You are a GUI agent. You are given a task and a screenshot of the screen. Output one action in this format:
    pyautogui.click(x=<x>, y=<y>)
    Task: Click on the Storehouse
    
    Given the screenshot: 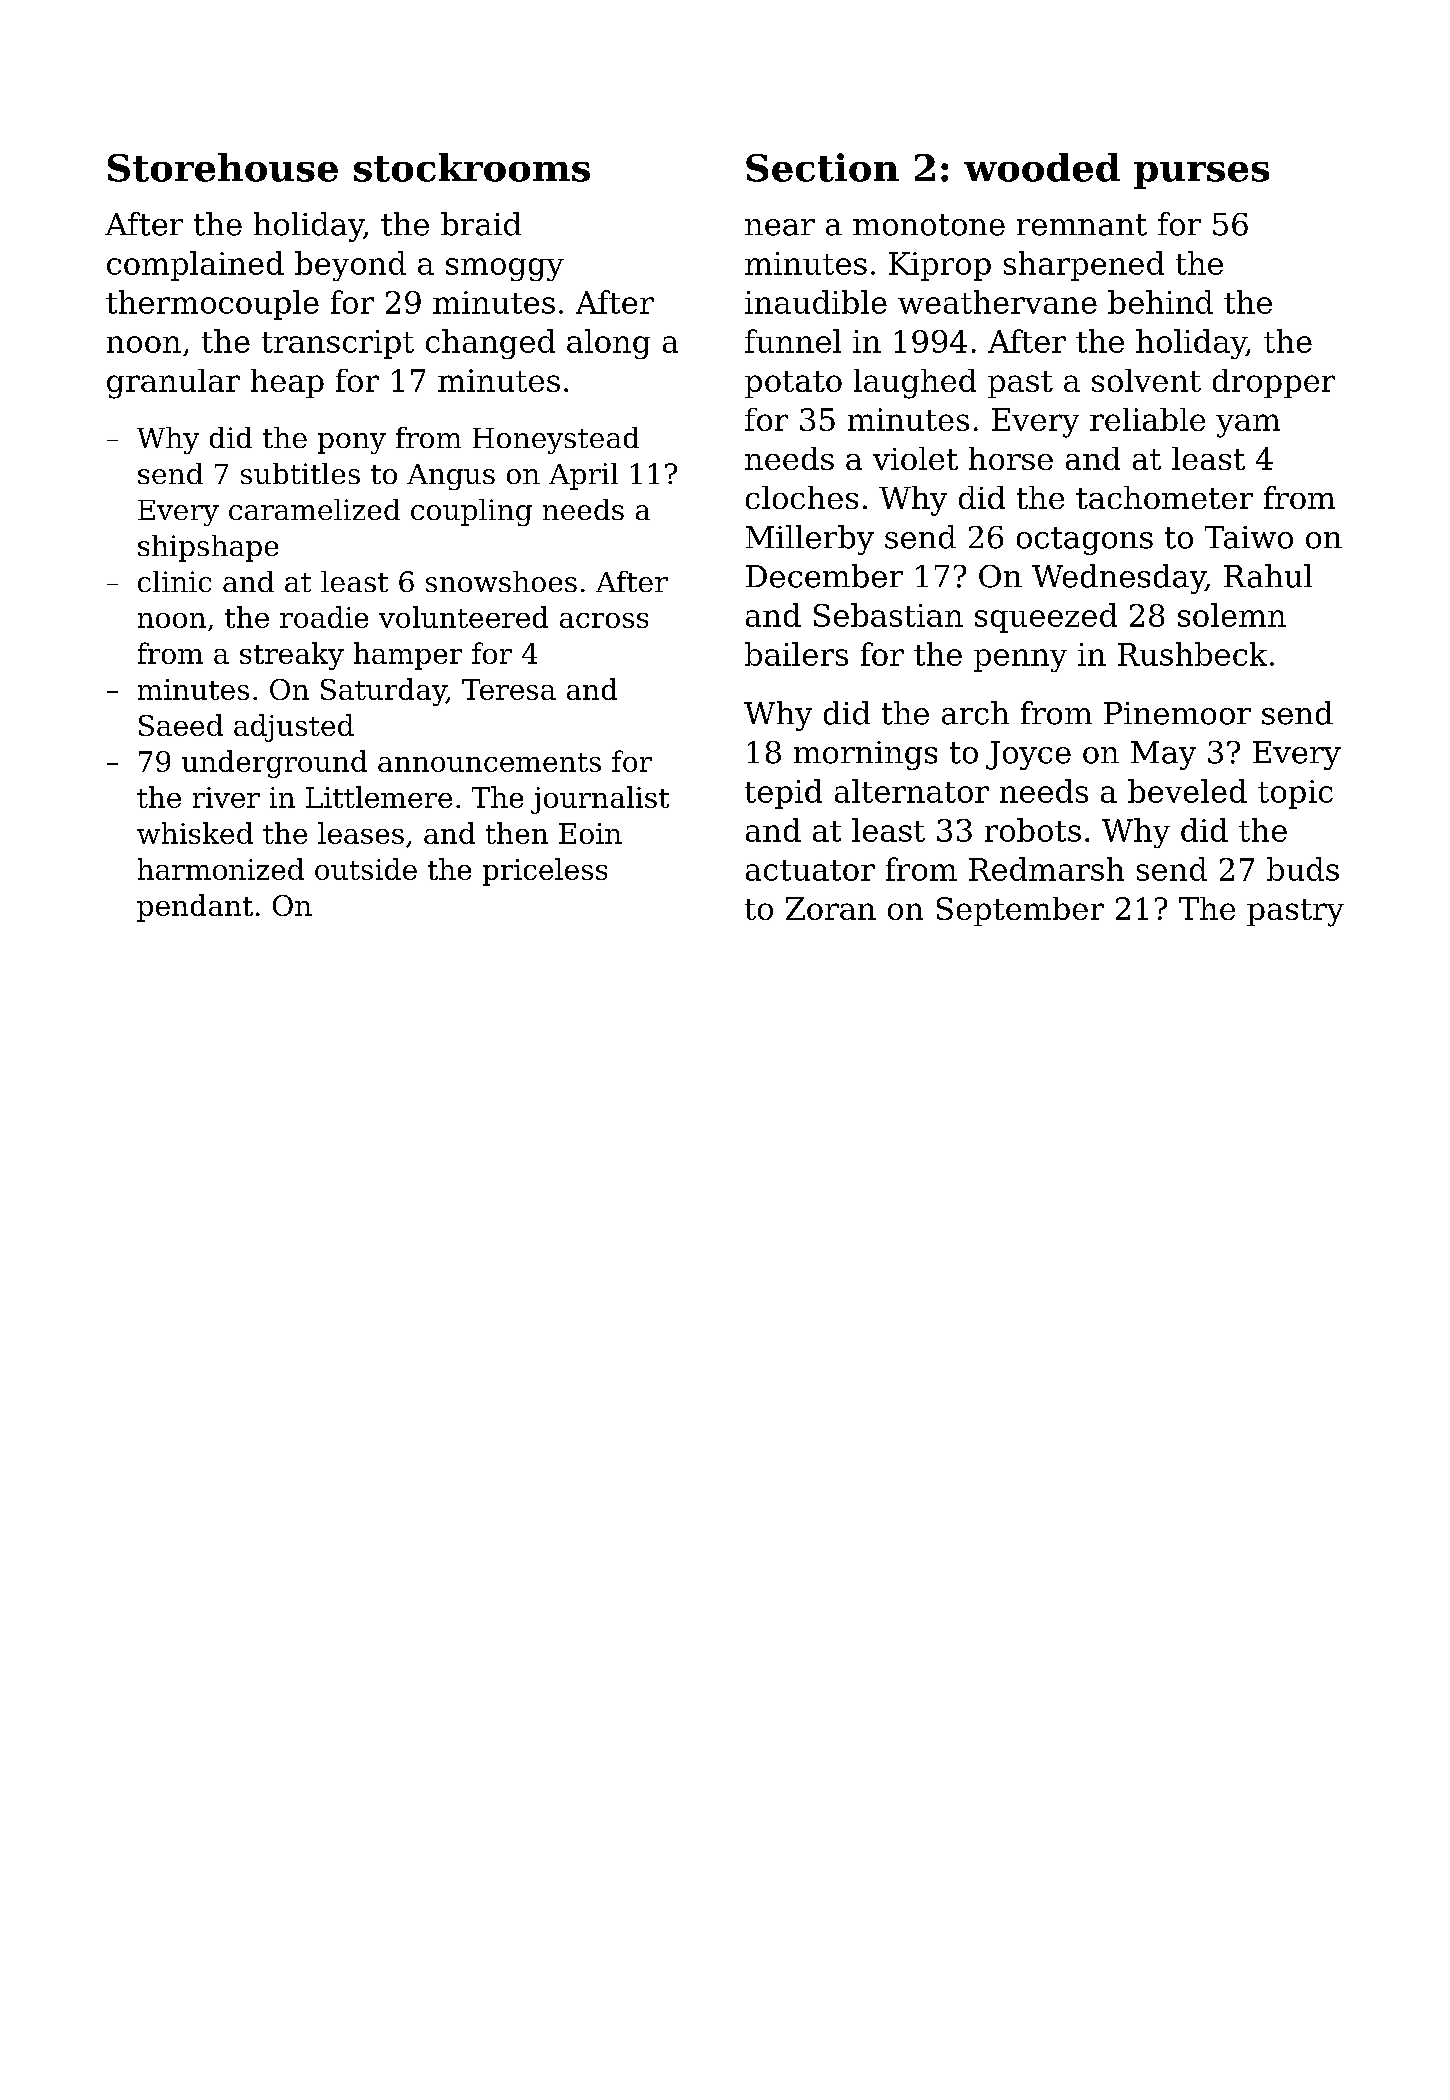 What is the action you would take?
    pyautogui.click(x=223, y=167)
